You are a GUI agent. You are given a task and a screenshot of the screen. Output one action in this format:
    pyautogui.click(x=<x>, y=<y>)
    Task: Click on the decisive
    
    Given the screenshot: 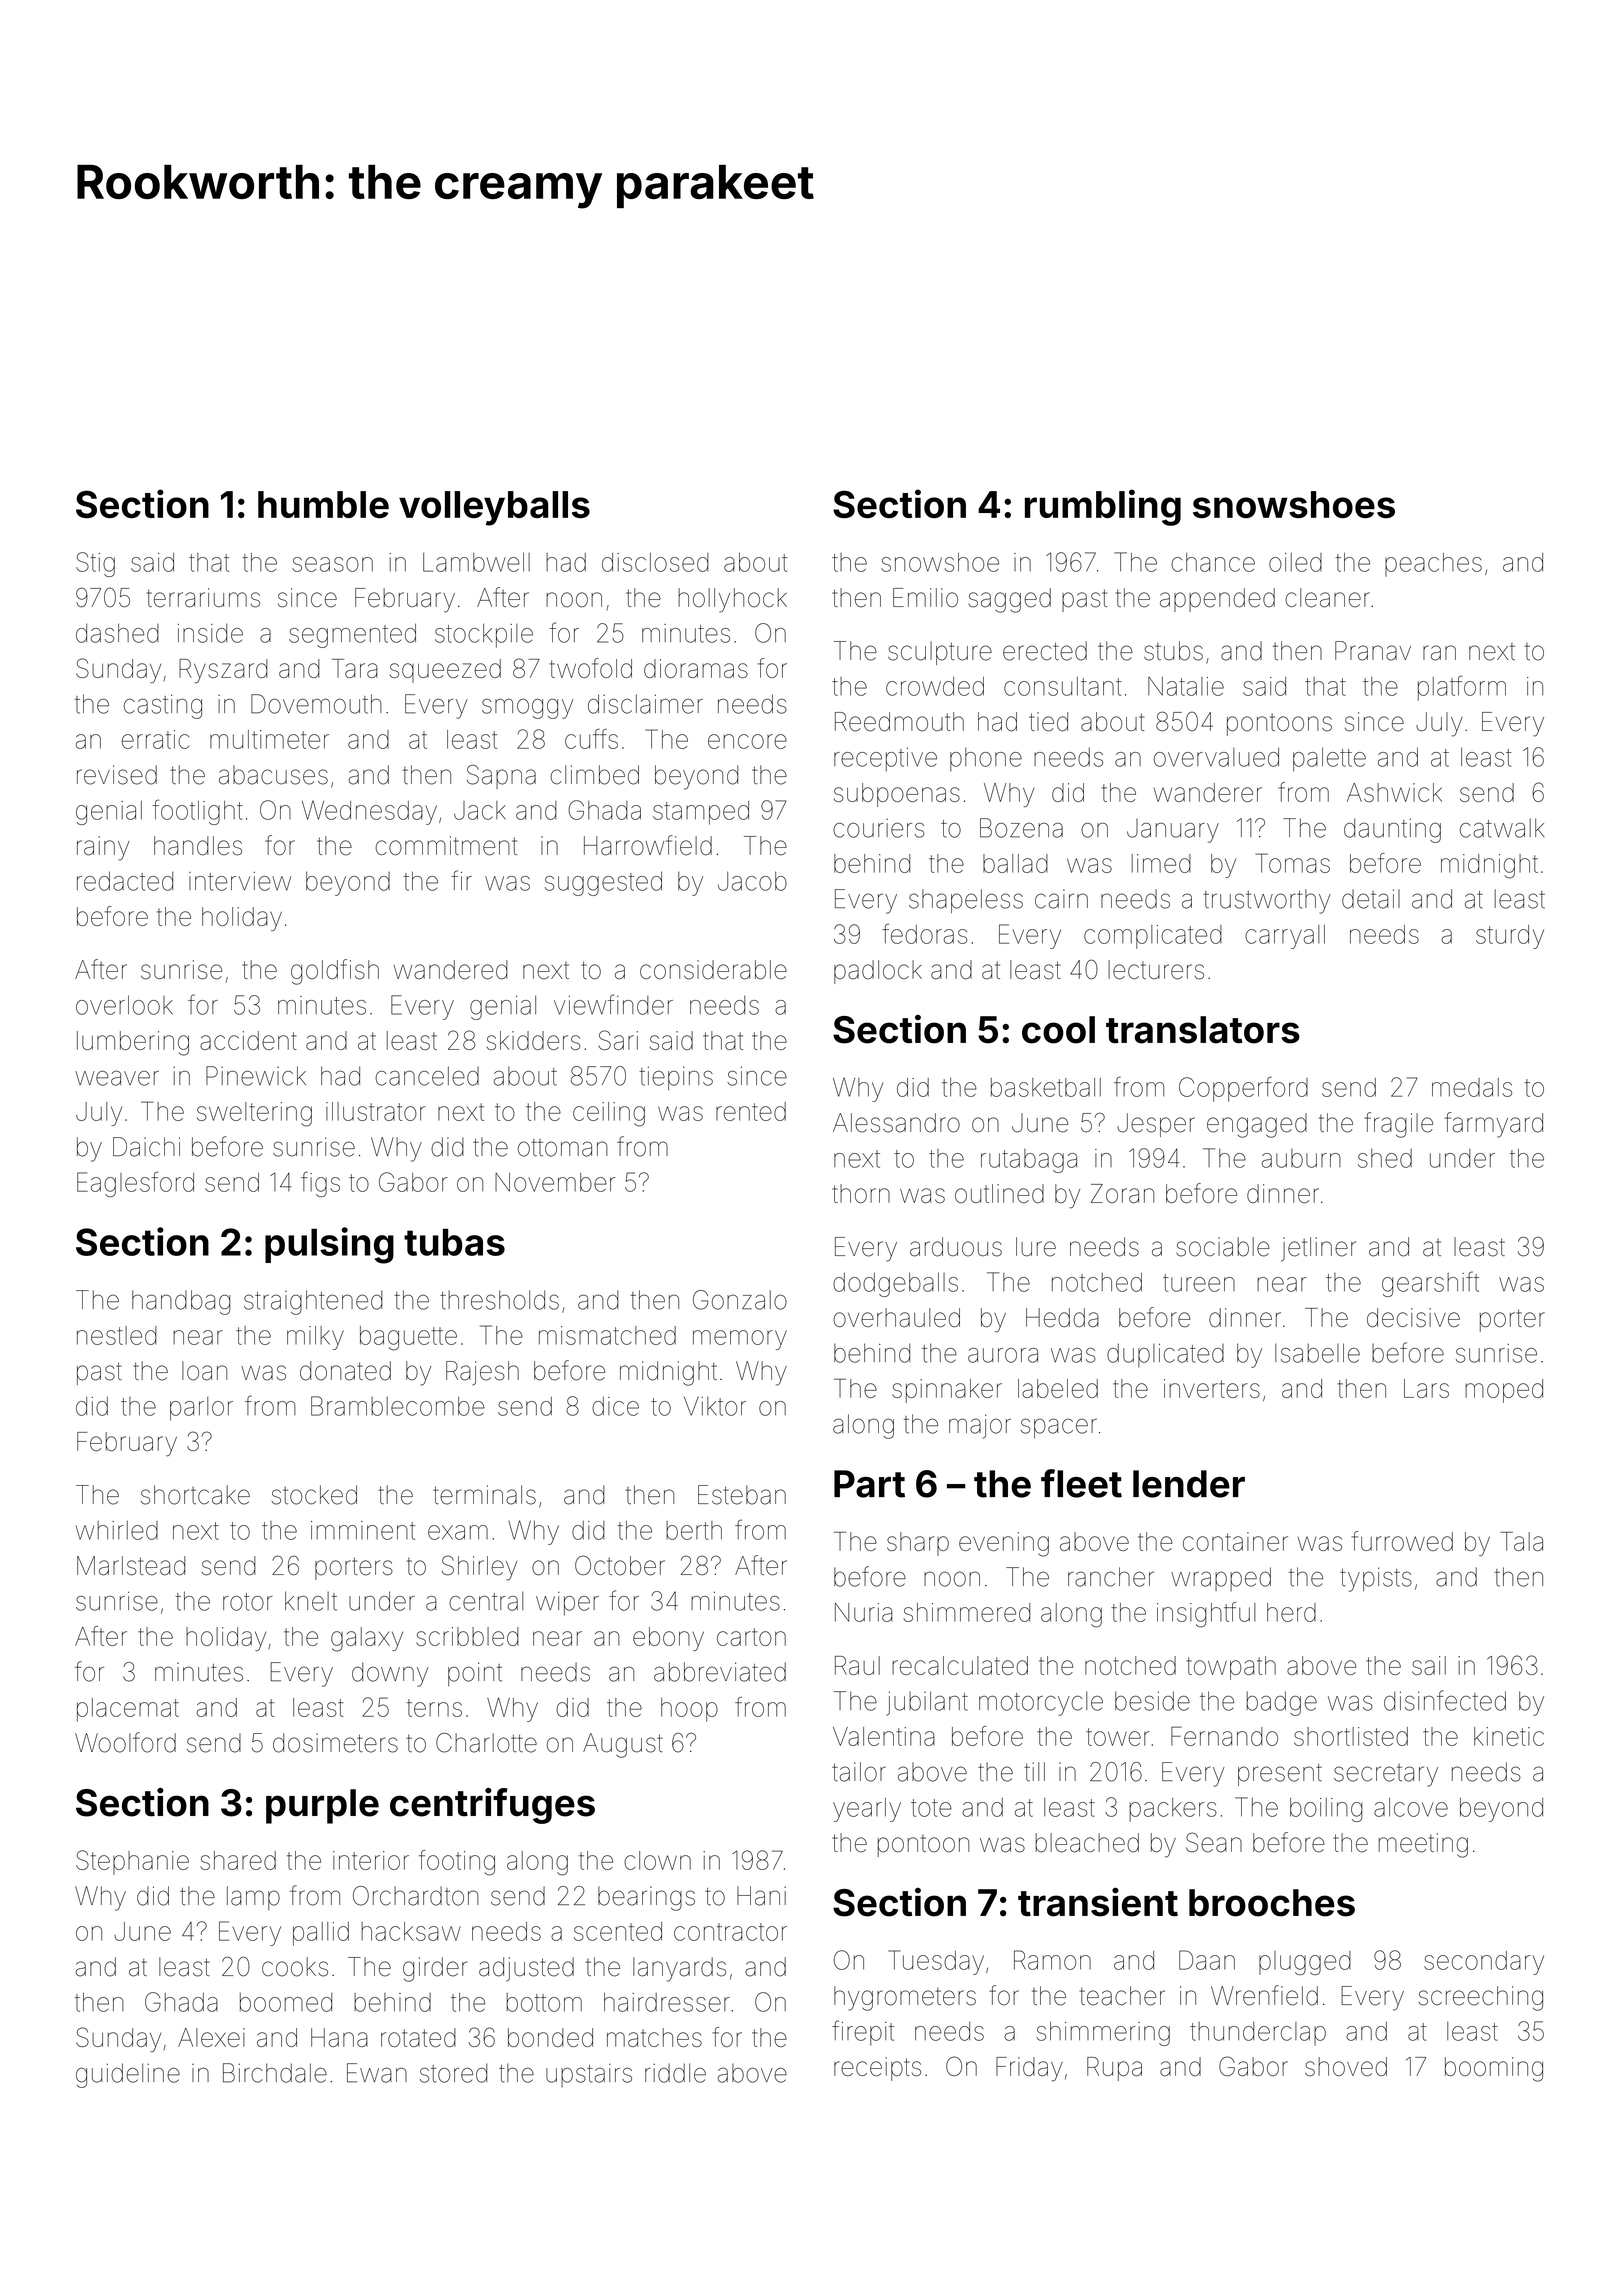 What is the action you would take?
    pyautogui.click(x=1413, y=1317)
